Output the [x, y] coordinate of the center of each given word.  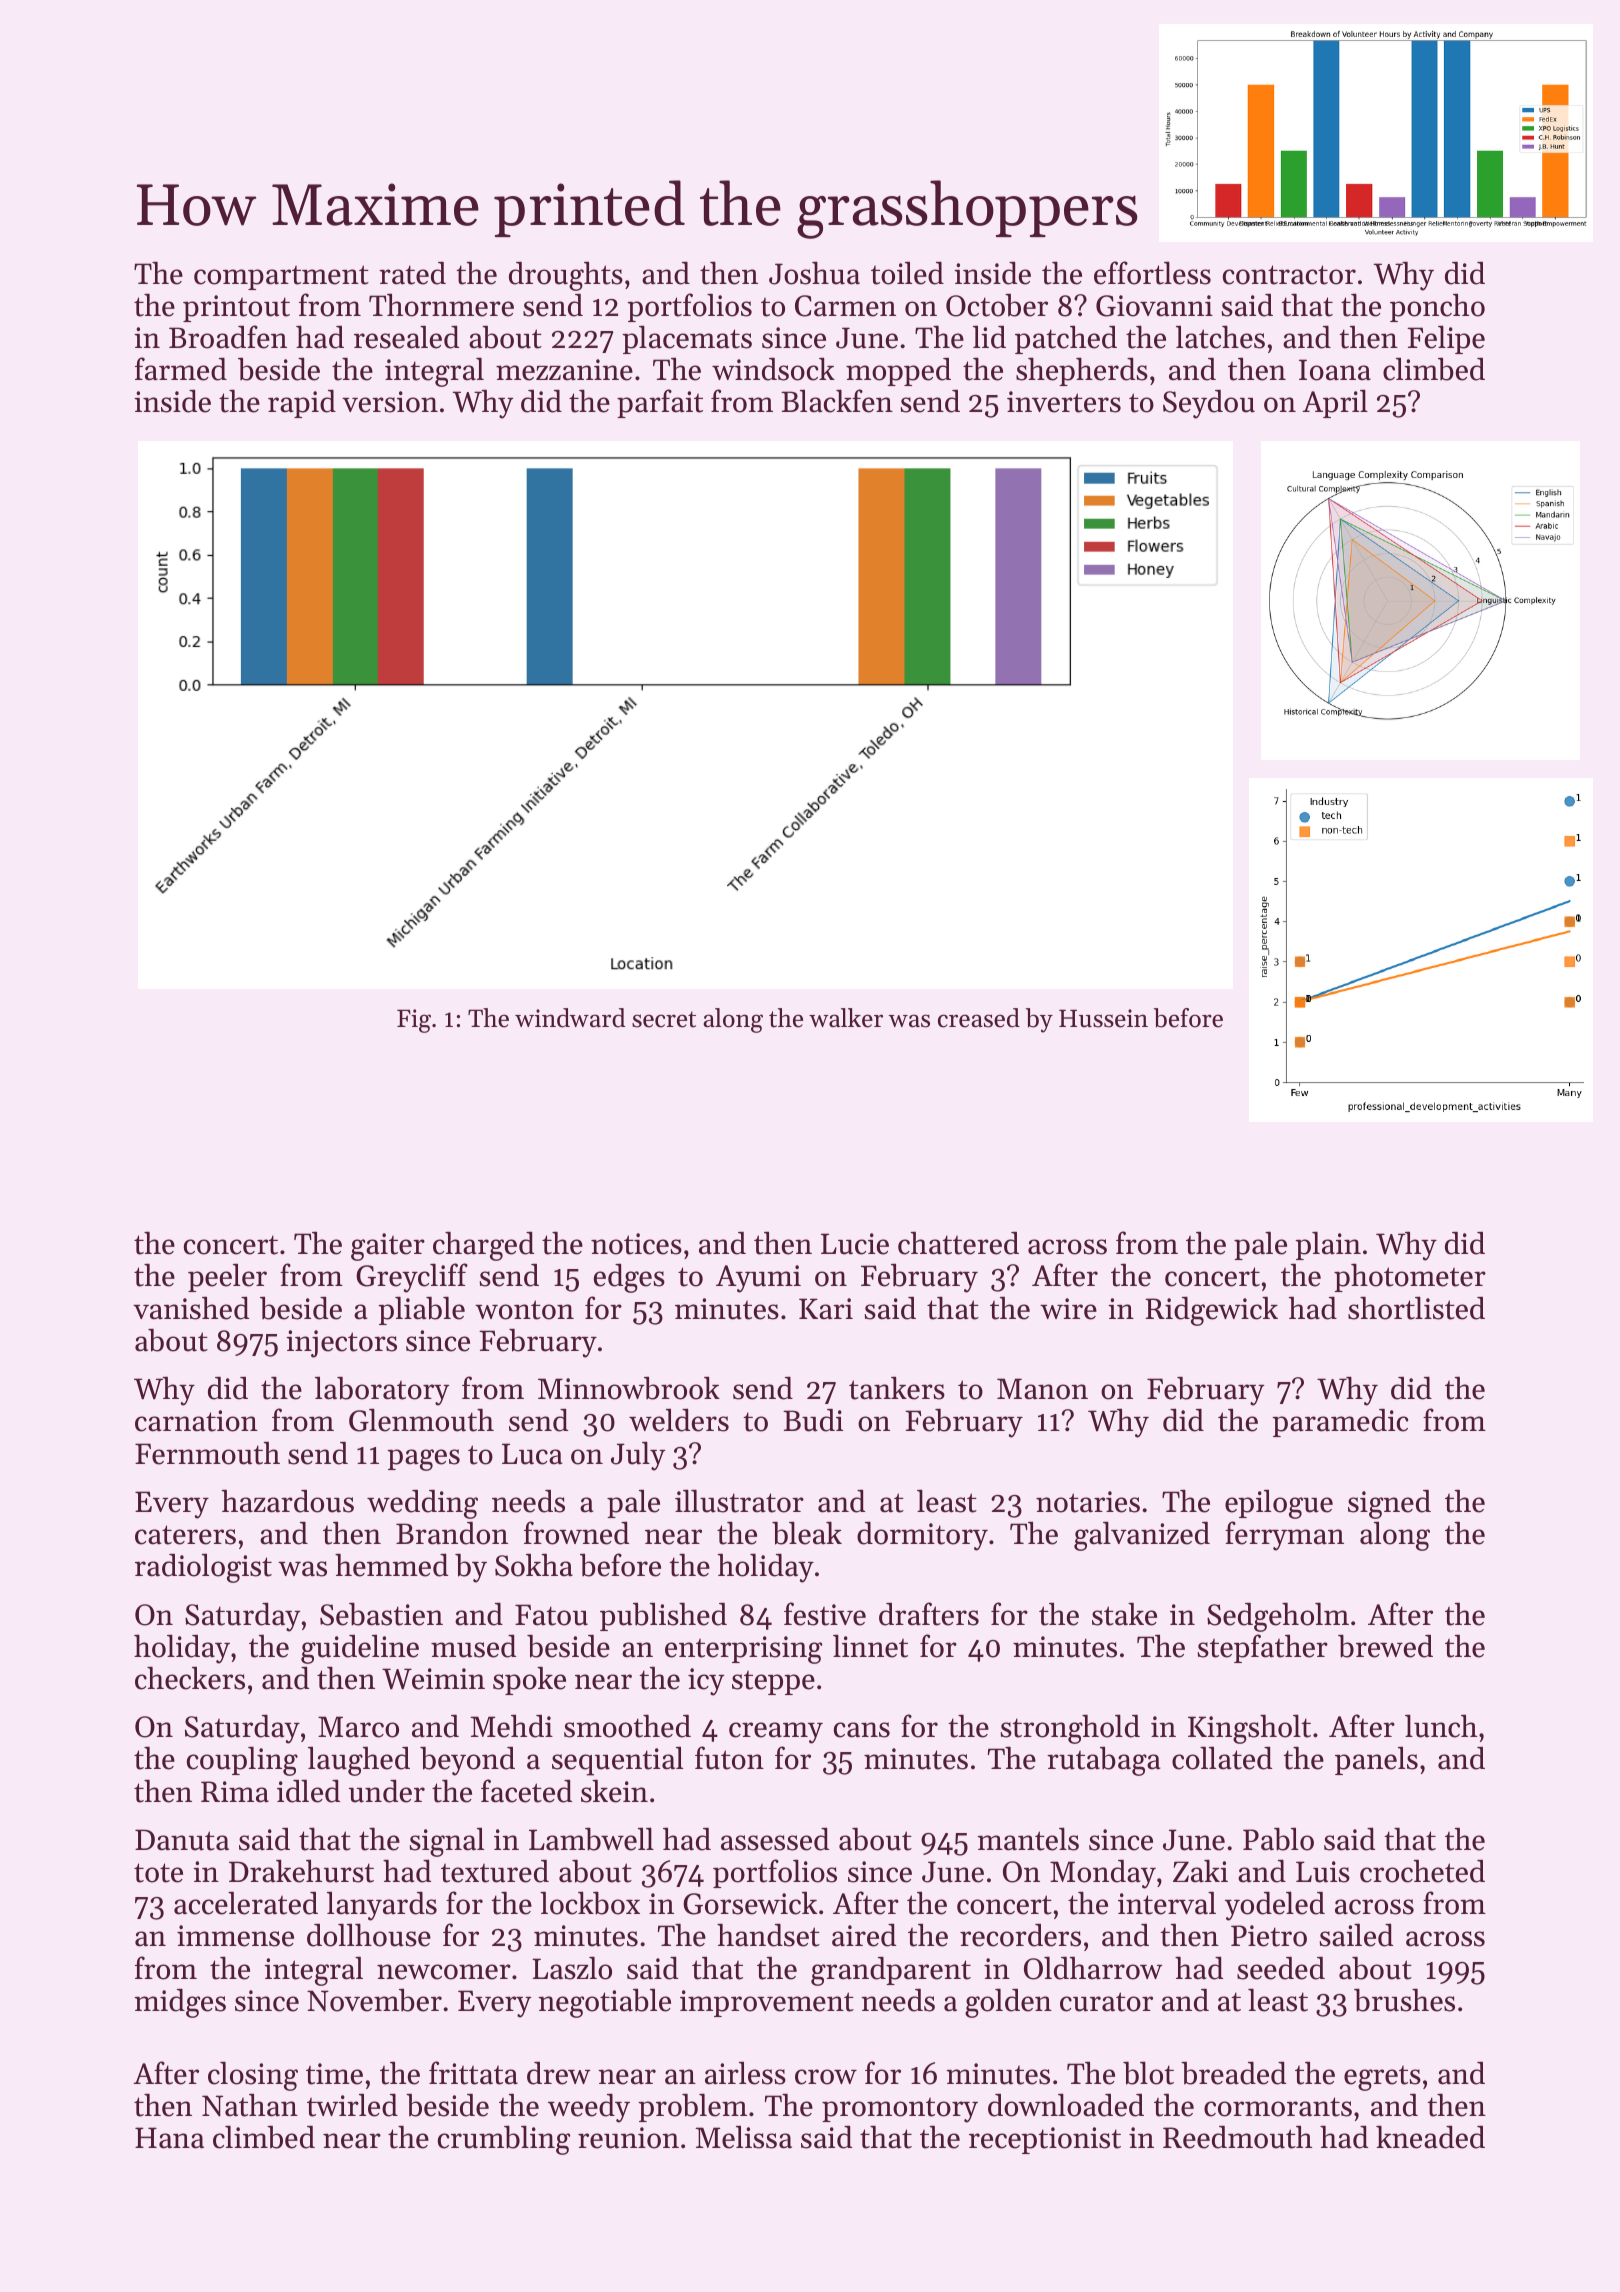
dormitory [922, 1536]
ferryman [1284, 1536]
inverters [1064, 402]
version [390, 402]
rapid [302, 403]
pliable [421, 1310]
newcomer [444, 1972]
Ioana [1335, 370]
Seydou [1209, 404]
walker [846, 1018]
